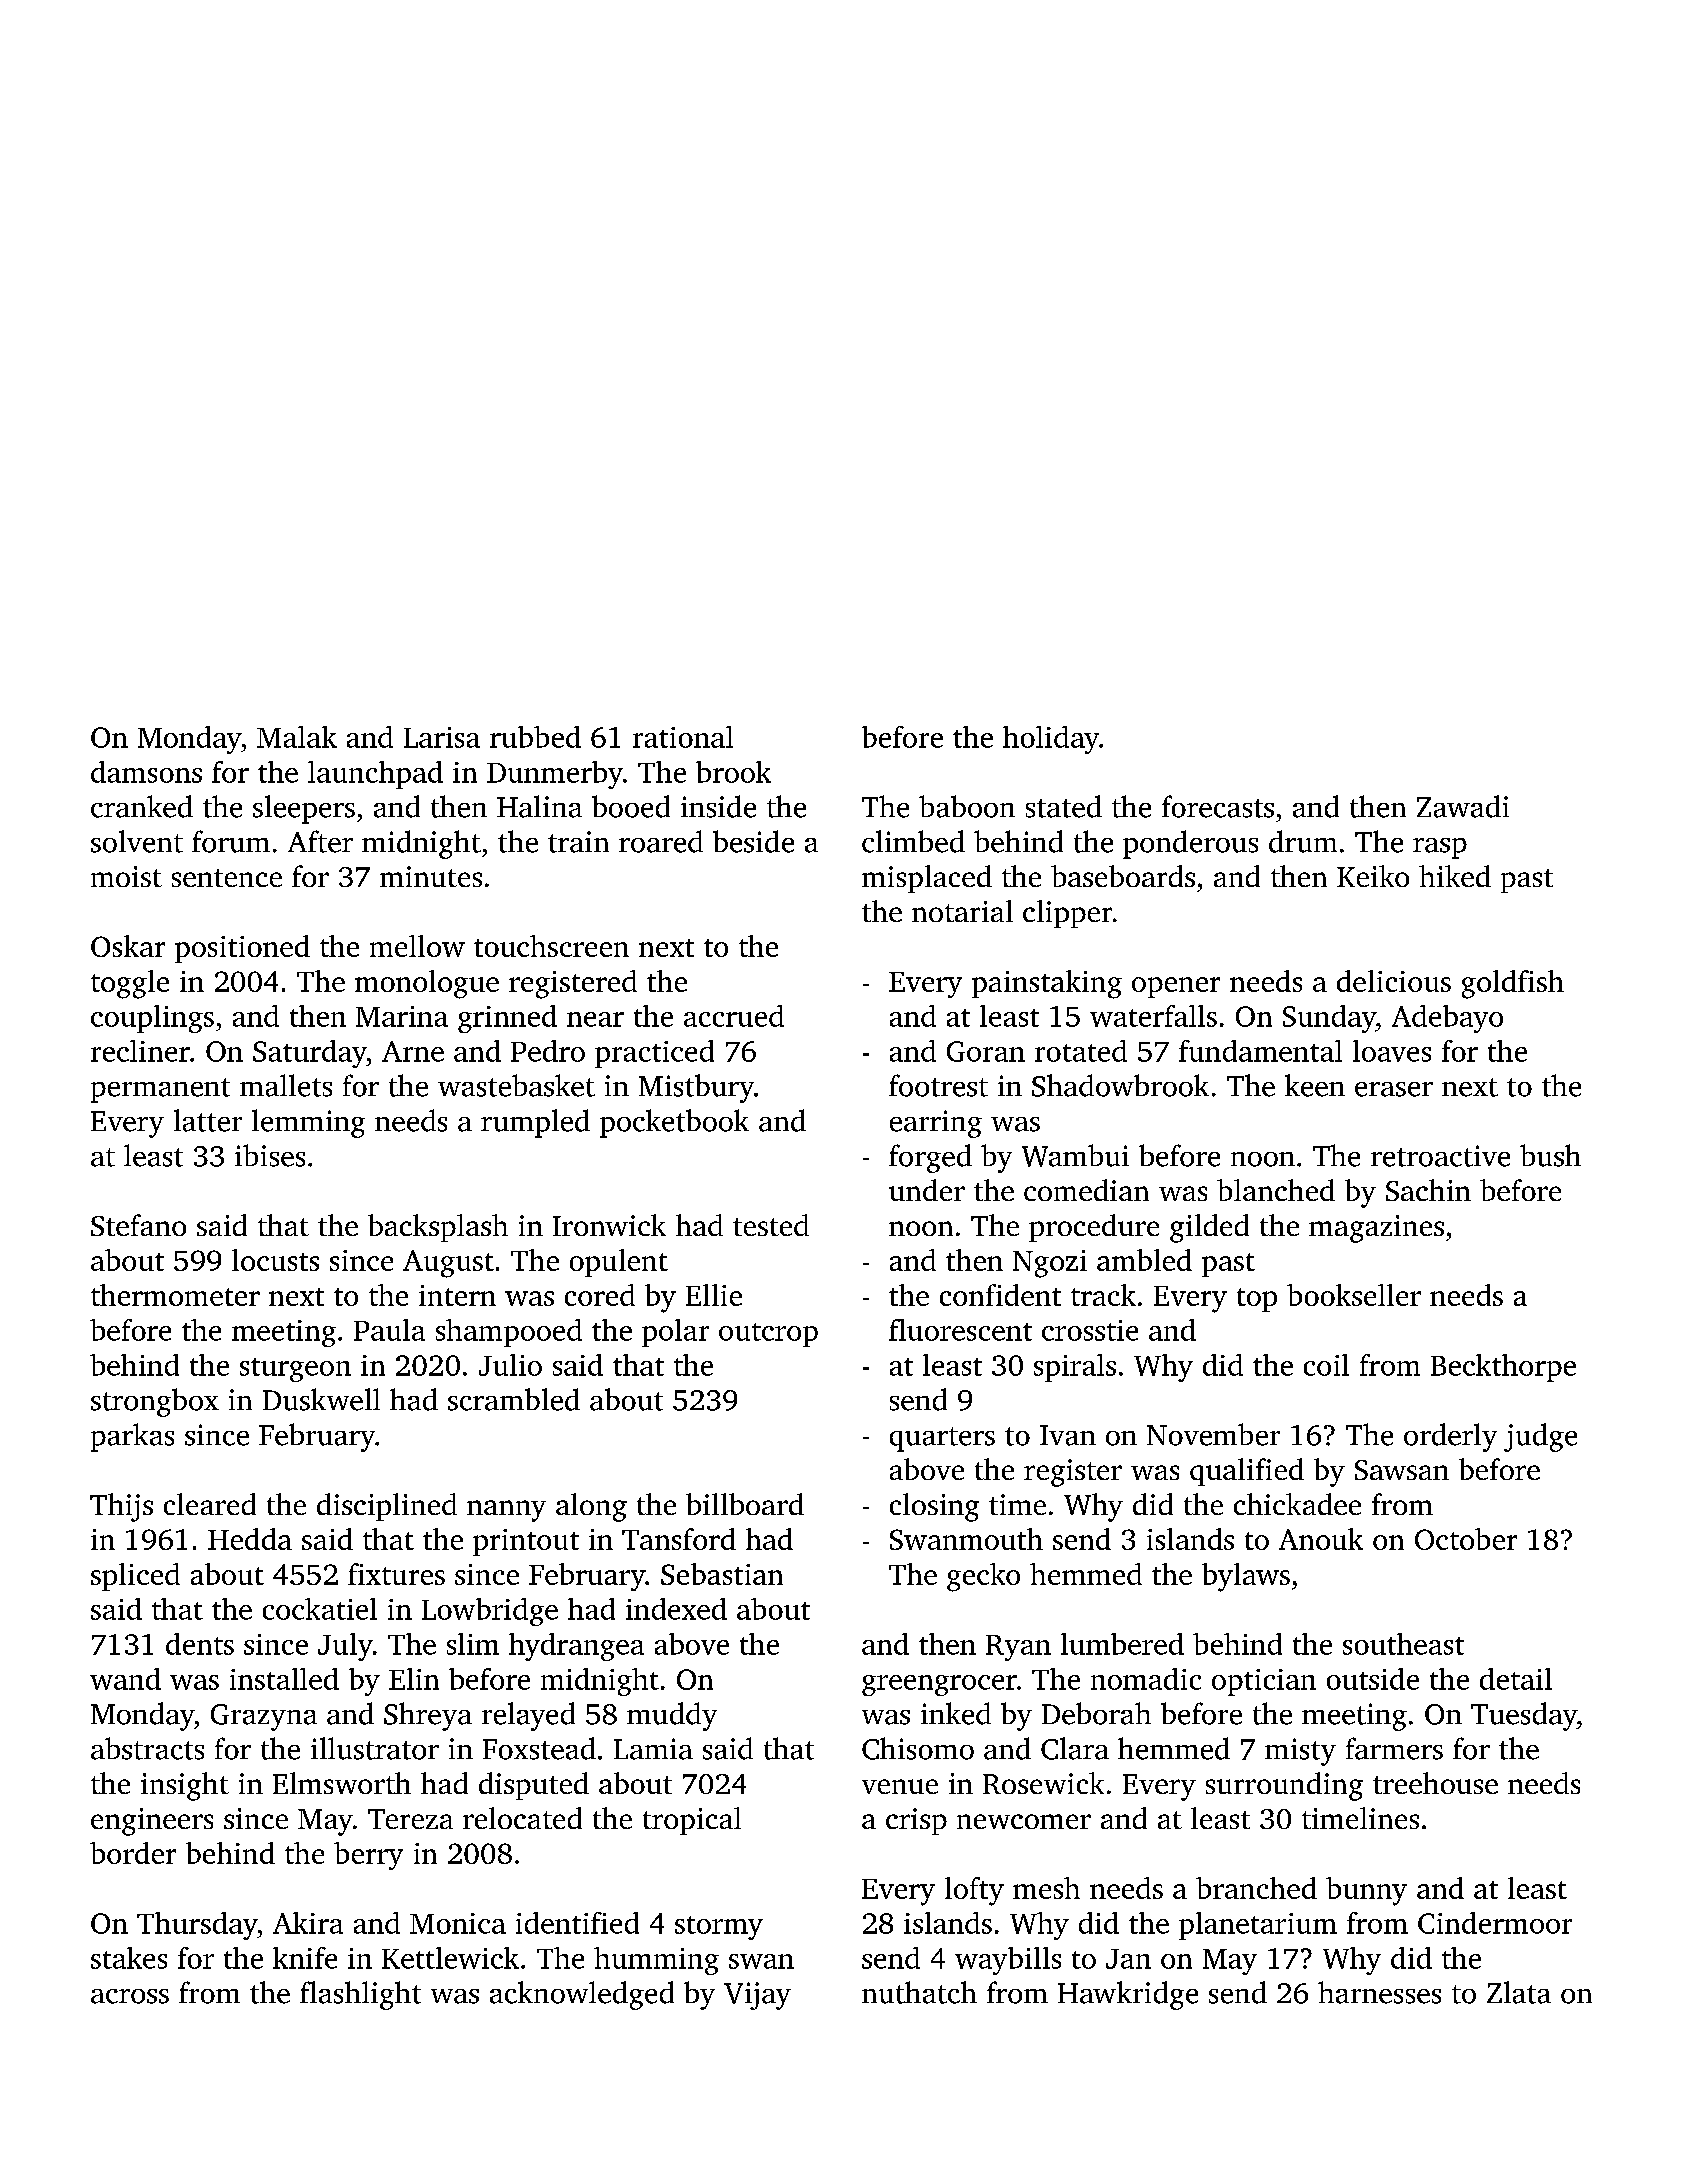 The width and height of the screenshot is (1683, 2178). Describe the element at coordinates (155, 1402) in the screenshot. I see `strongbox` at that location.
